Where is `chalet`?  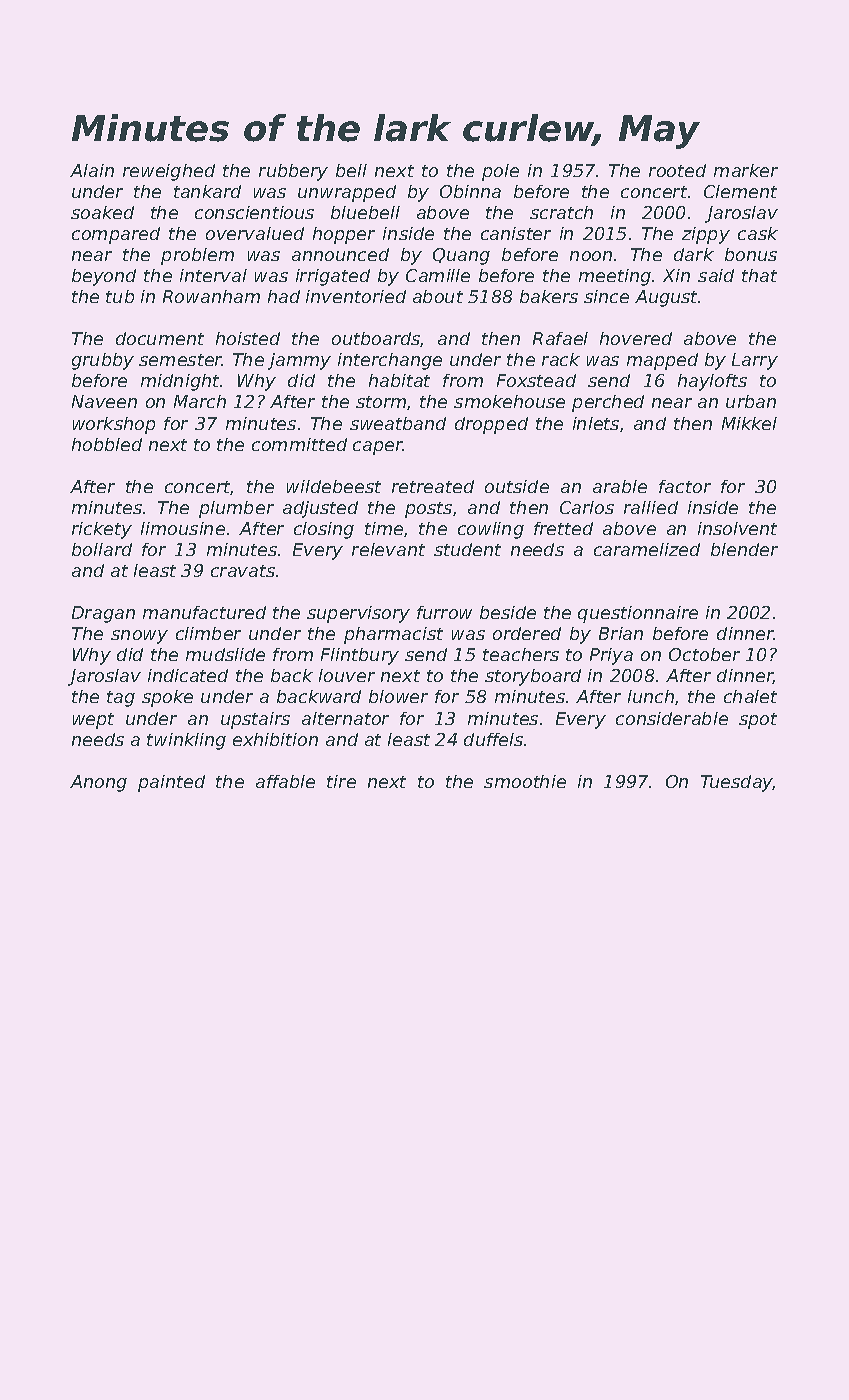
chalet is located at coordinates (750, 696).
